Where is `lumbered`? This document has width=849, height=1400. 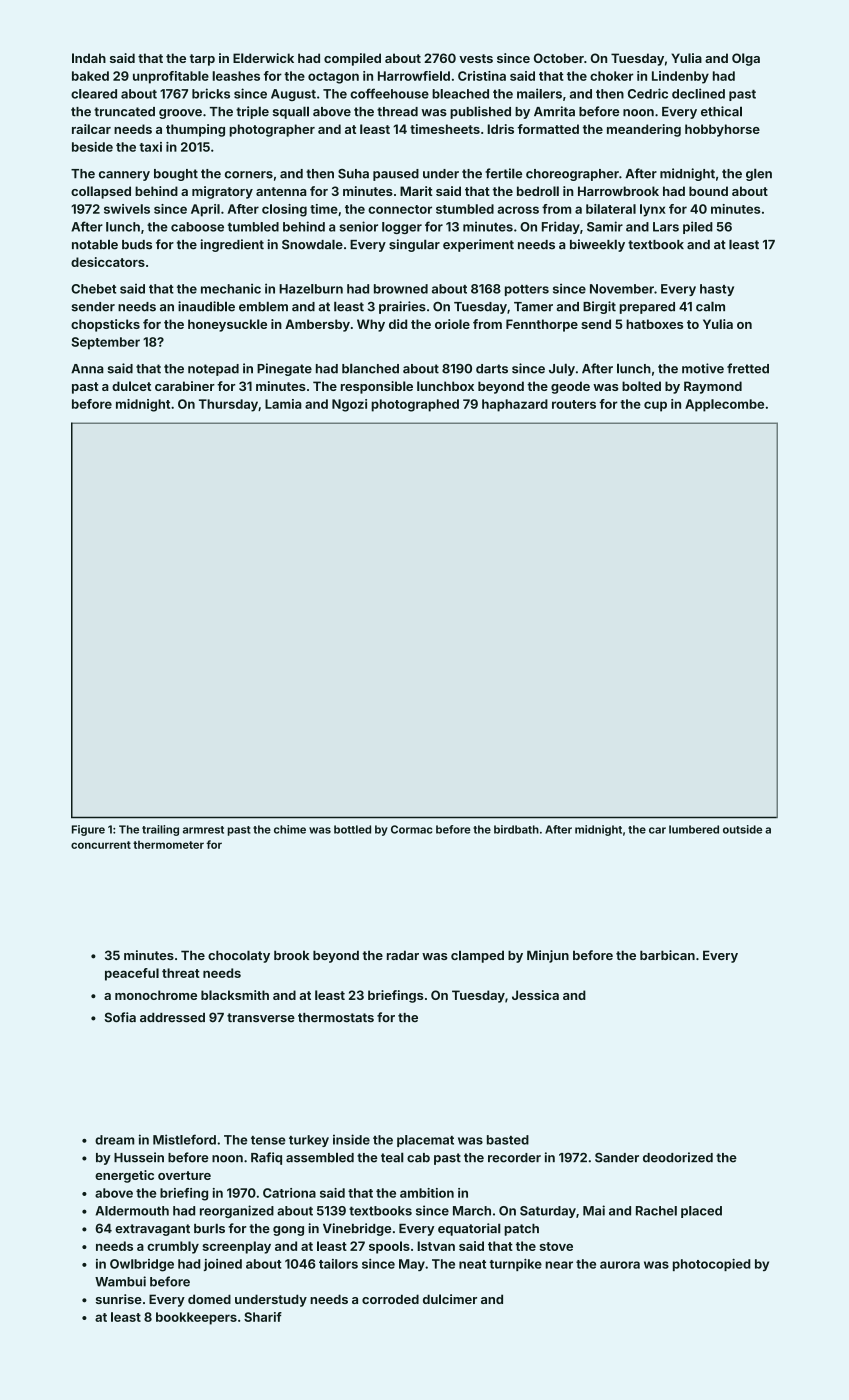 lumbered is located at coordinates (694, 829).
